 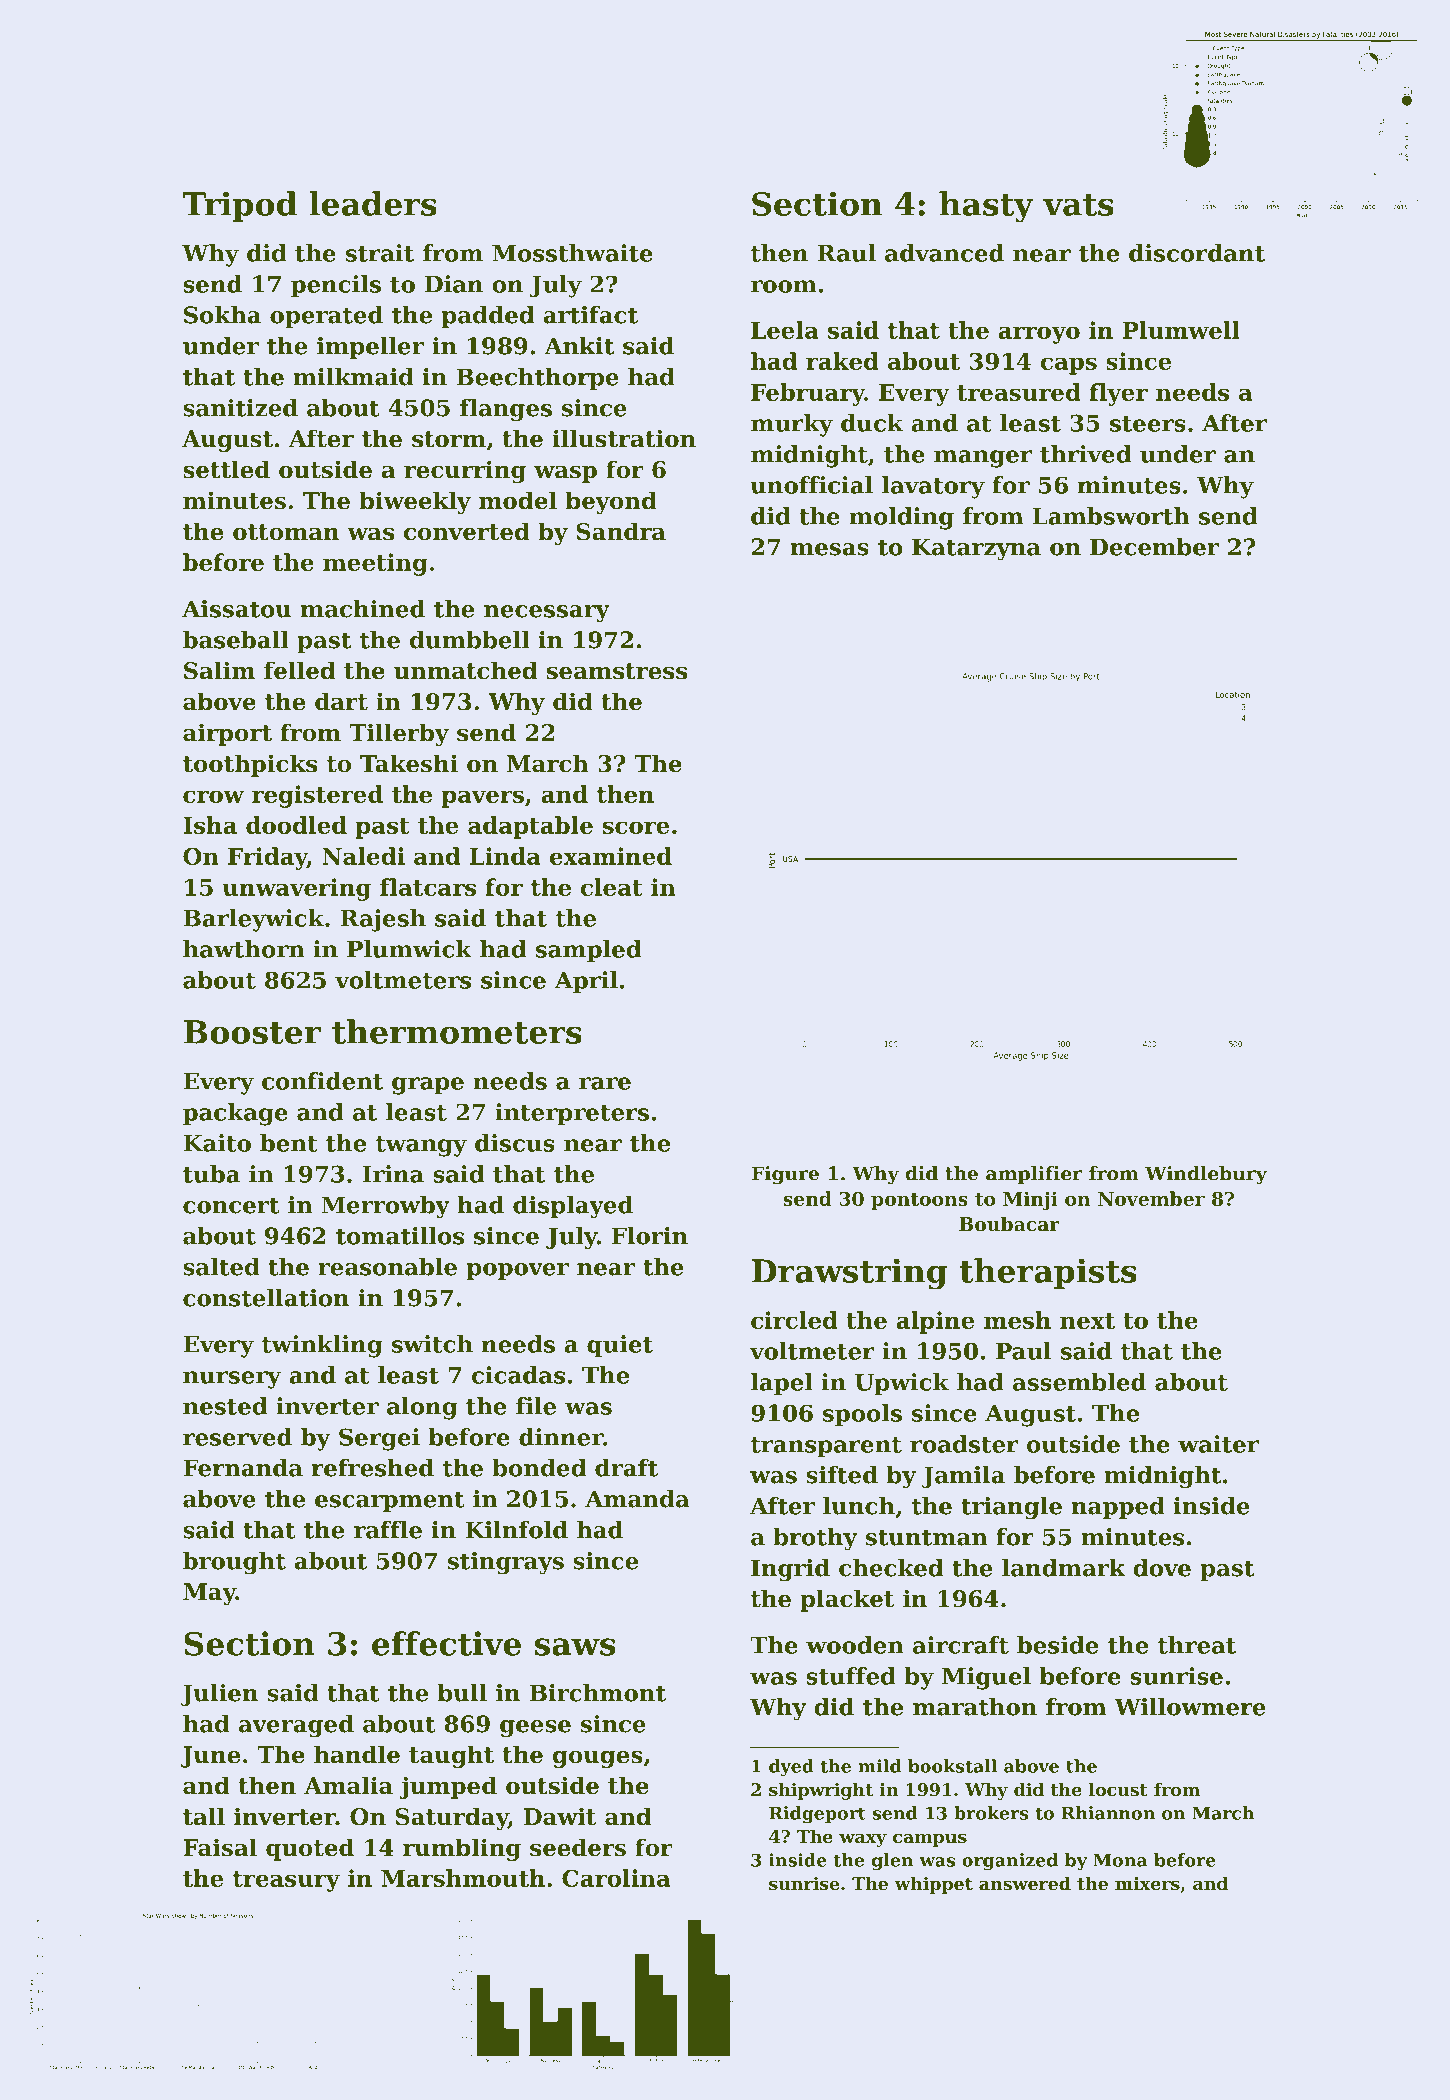 I want to click on vats, so click(x=1078, y=205).
